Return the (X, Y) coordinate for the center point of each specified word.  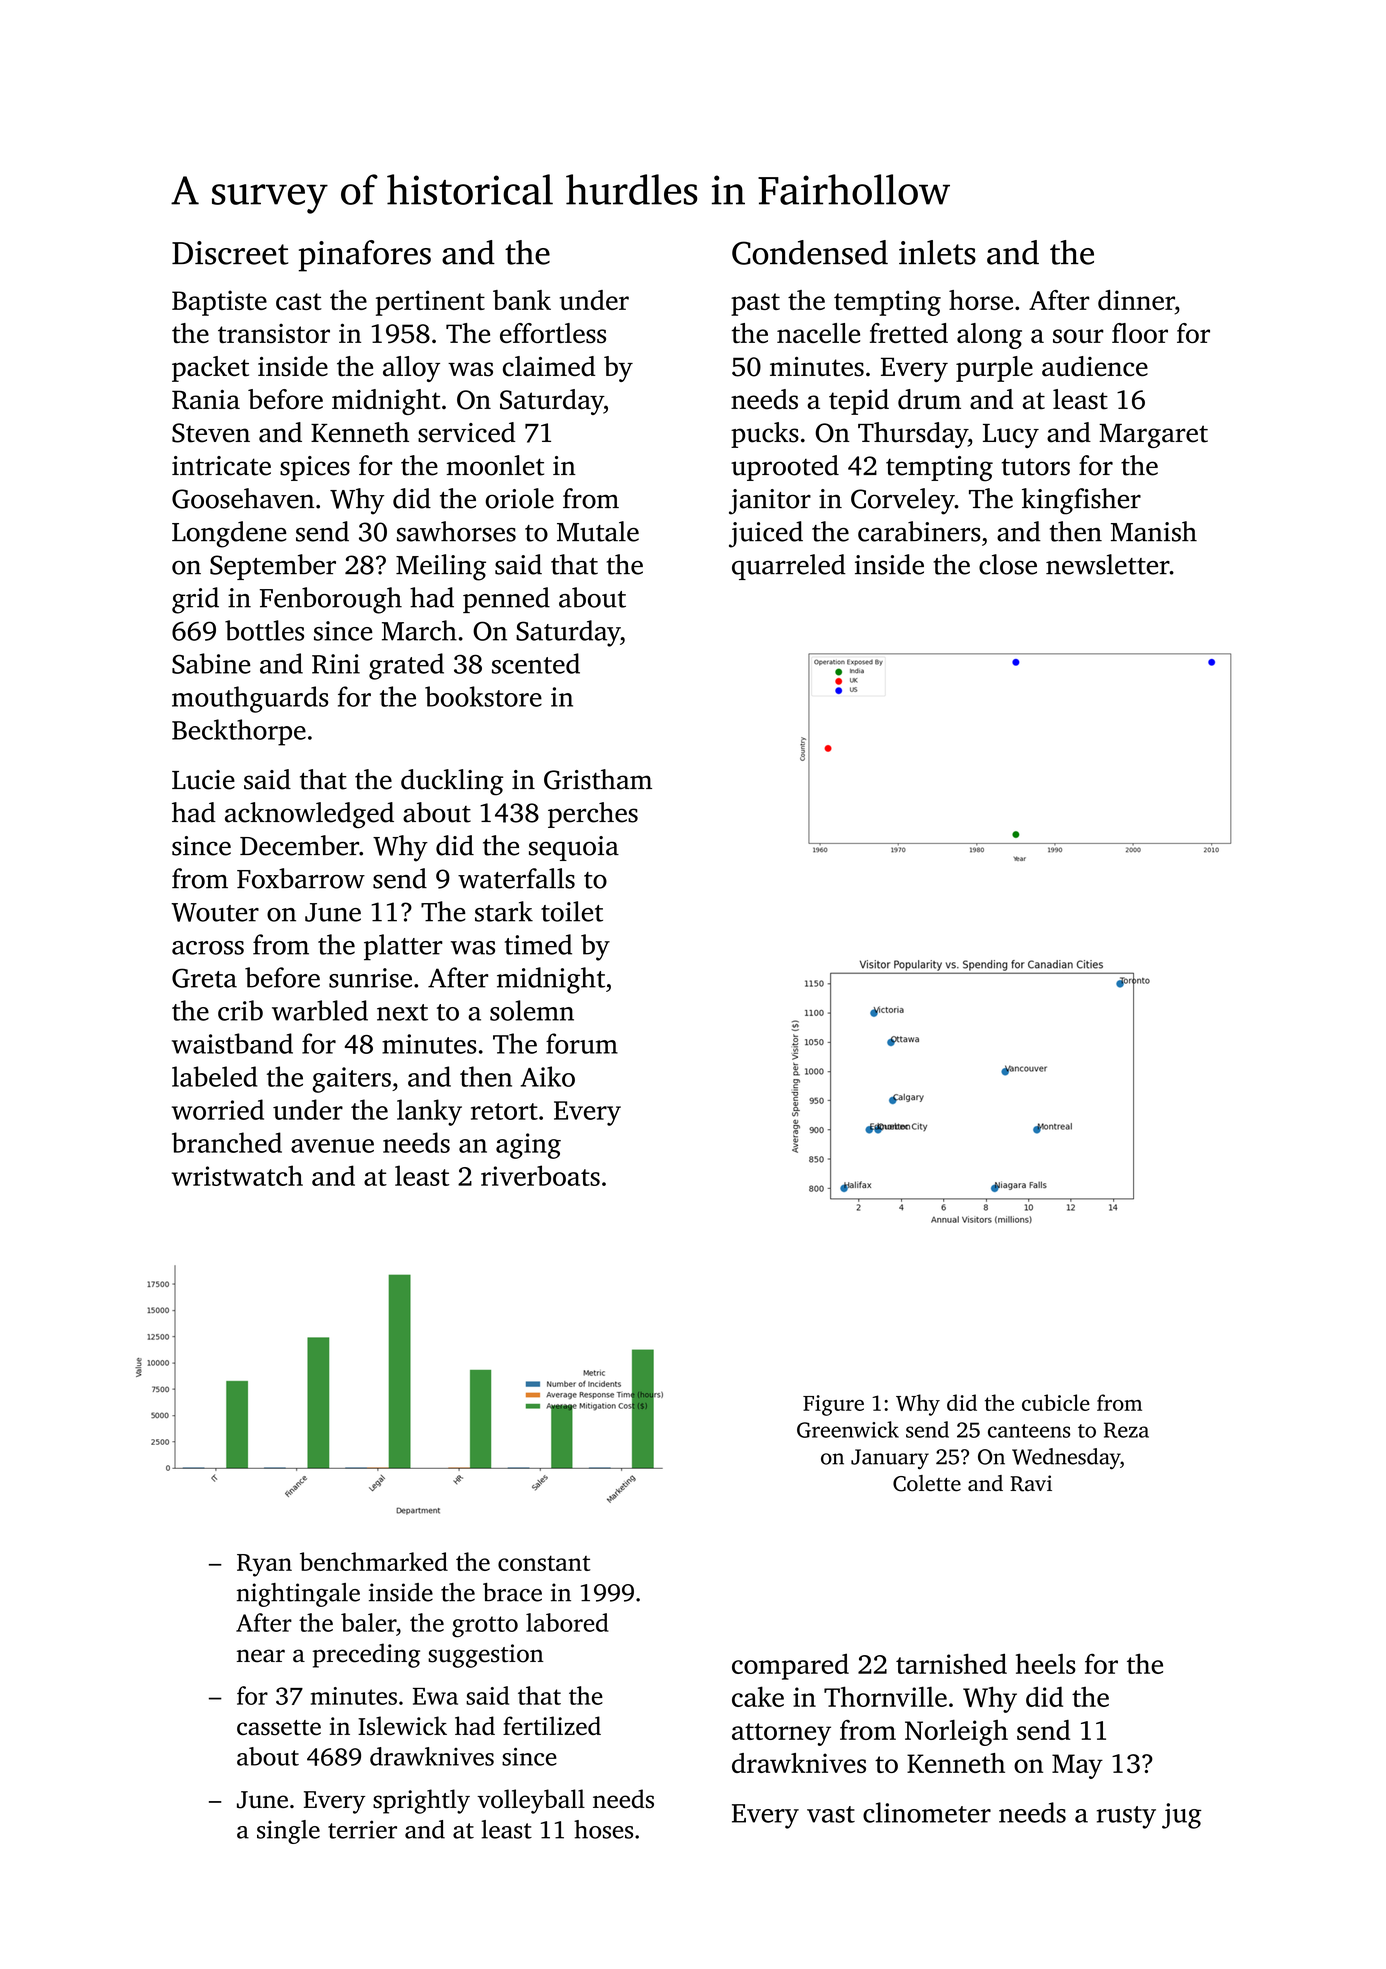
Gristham (598, 779)
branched (227, 1142)
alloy (411, 369)
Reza (1126, 1430)
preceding (366, 1655)
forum (582, 1043)
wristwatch (237, 1175)
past (755, 304)
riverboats (540, 1175)
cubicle (1056, 1402)
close (1008, 564)
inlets (937, 252)
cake (758, 1696)
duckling (452, 782)
